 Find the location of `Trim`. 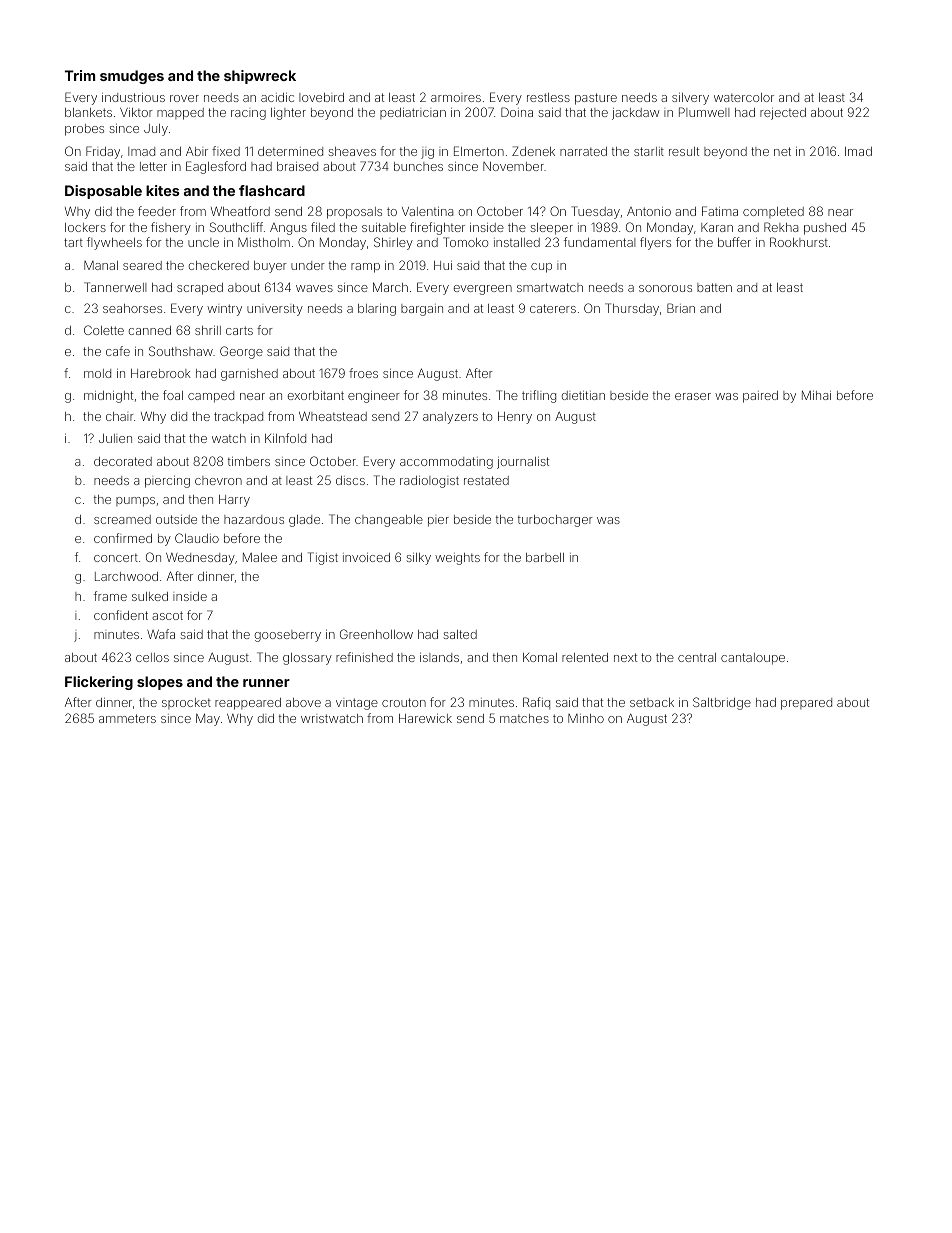

Trim is located at coordinates (80, 75).
